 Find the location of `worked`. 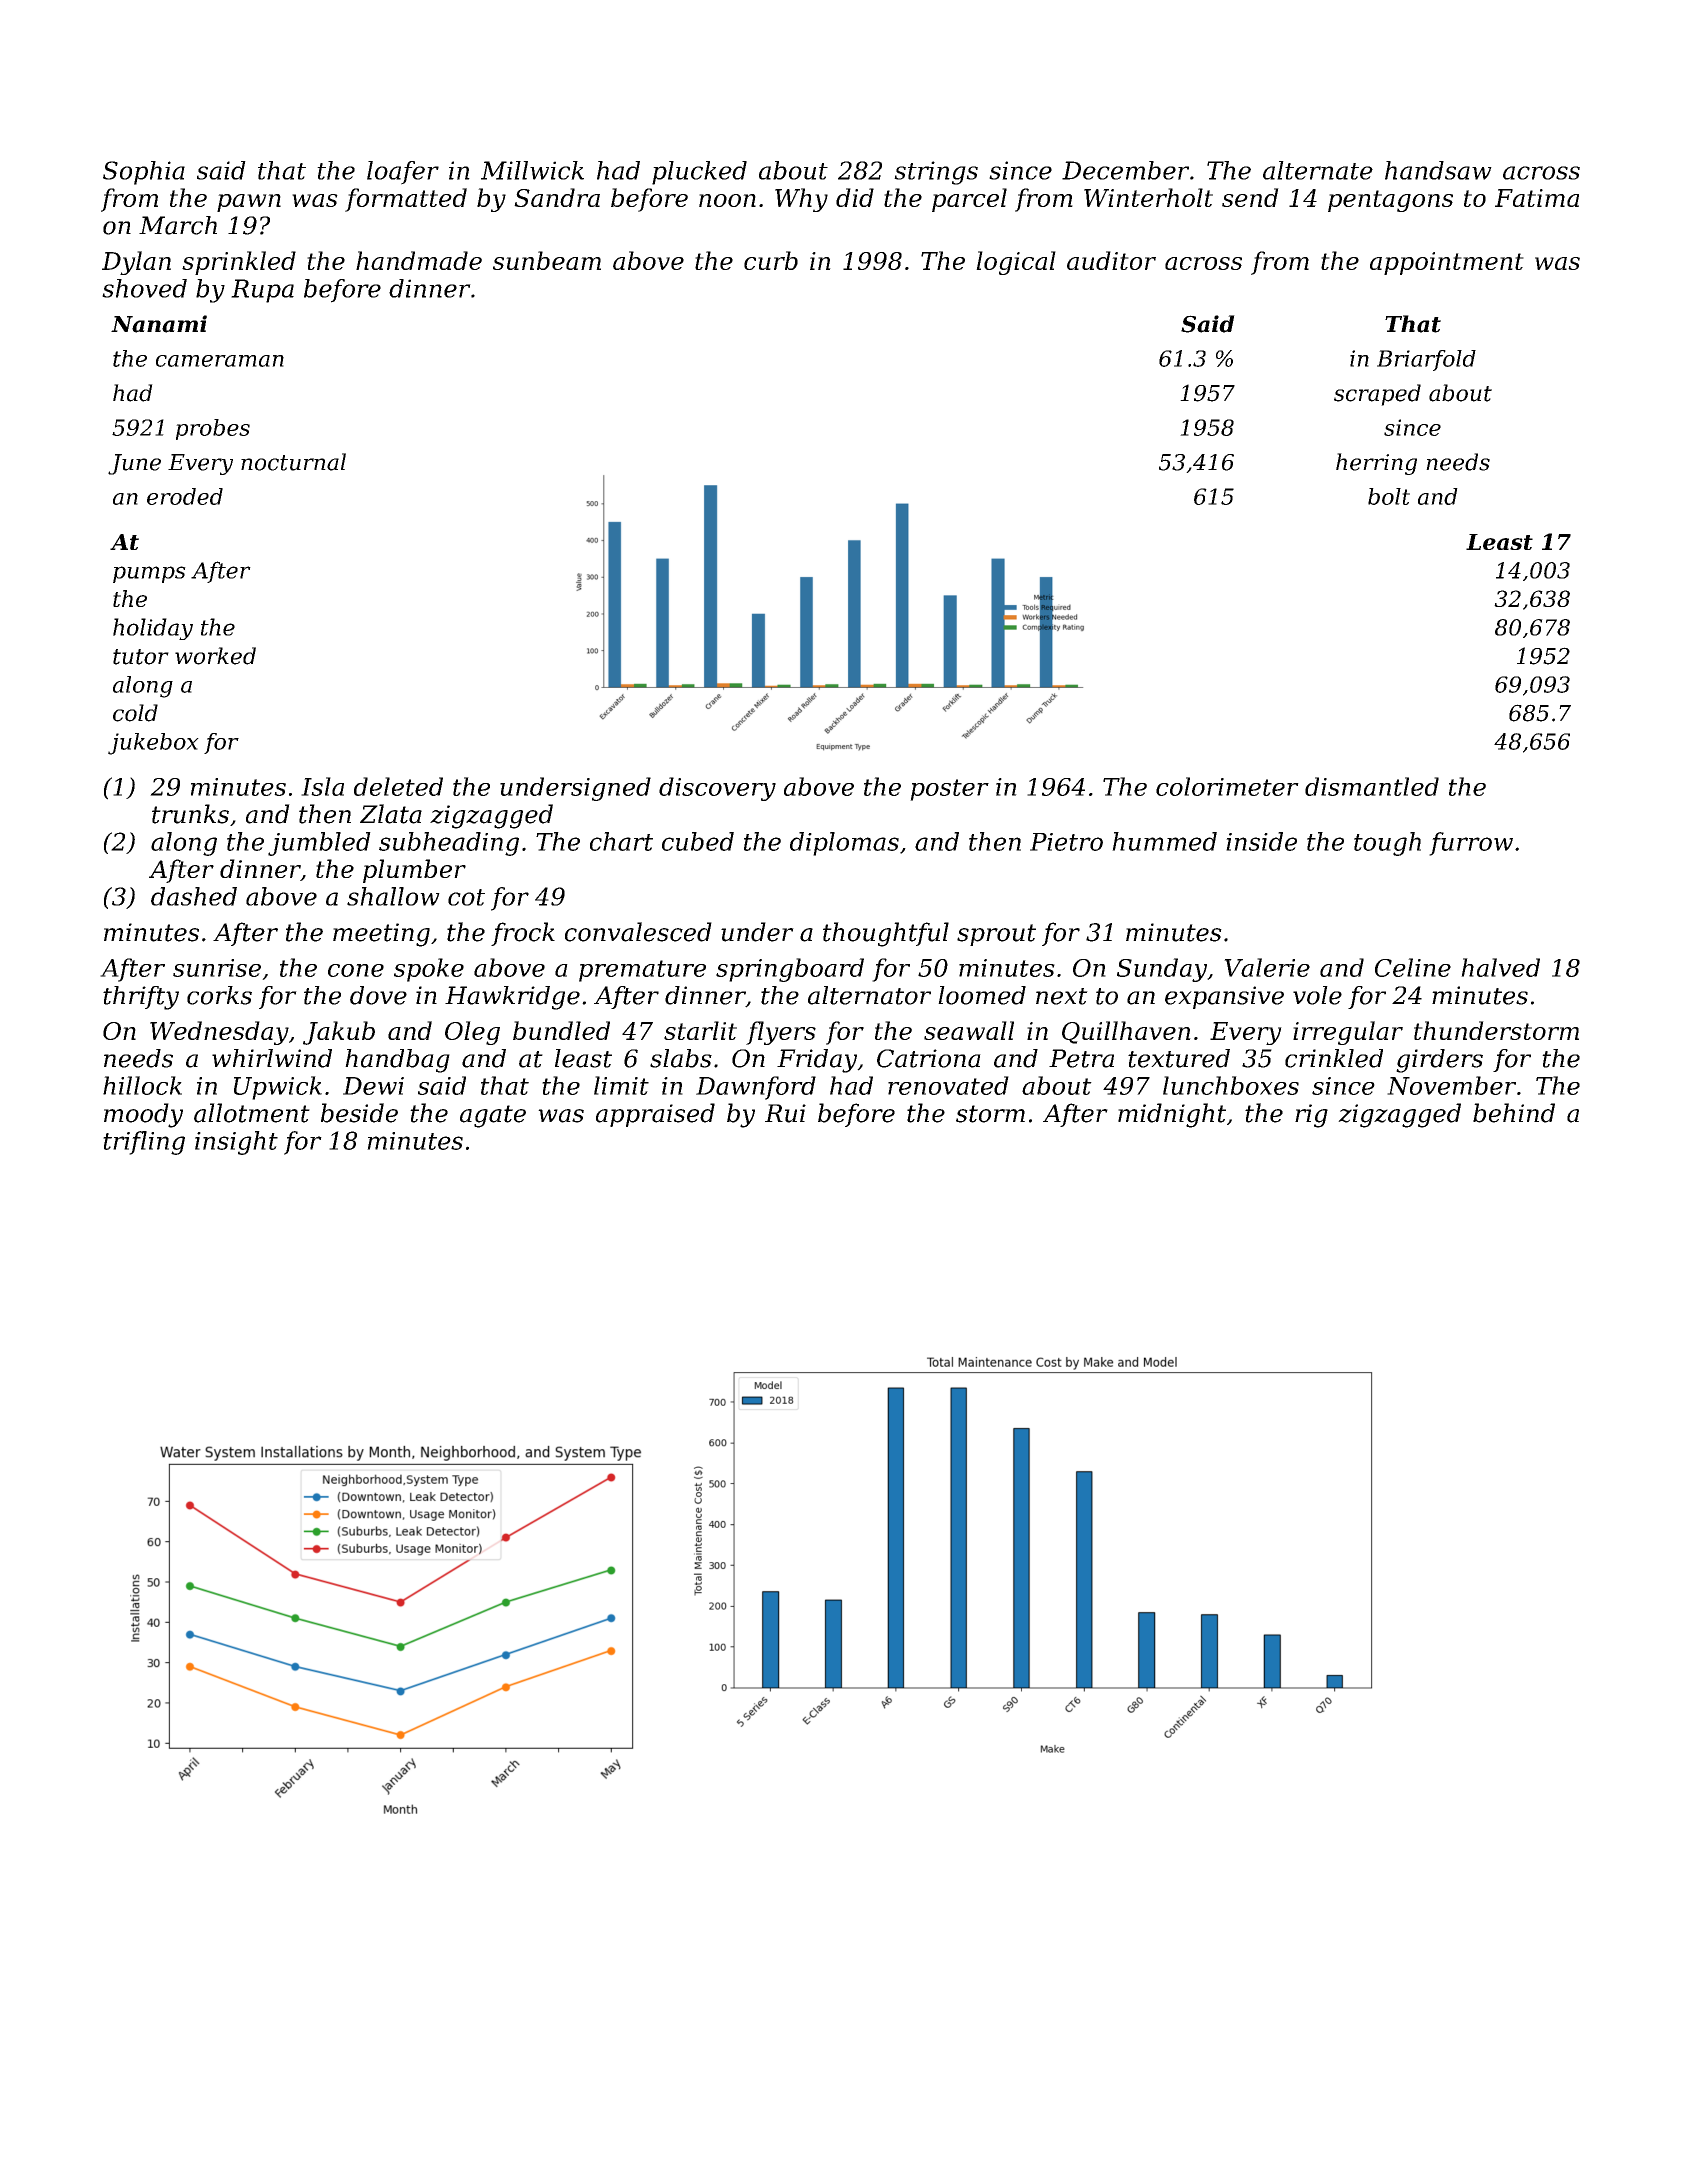

worked is located at coordinates (215, 656).
